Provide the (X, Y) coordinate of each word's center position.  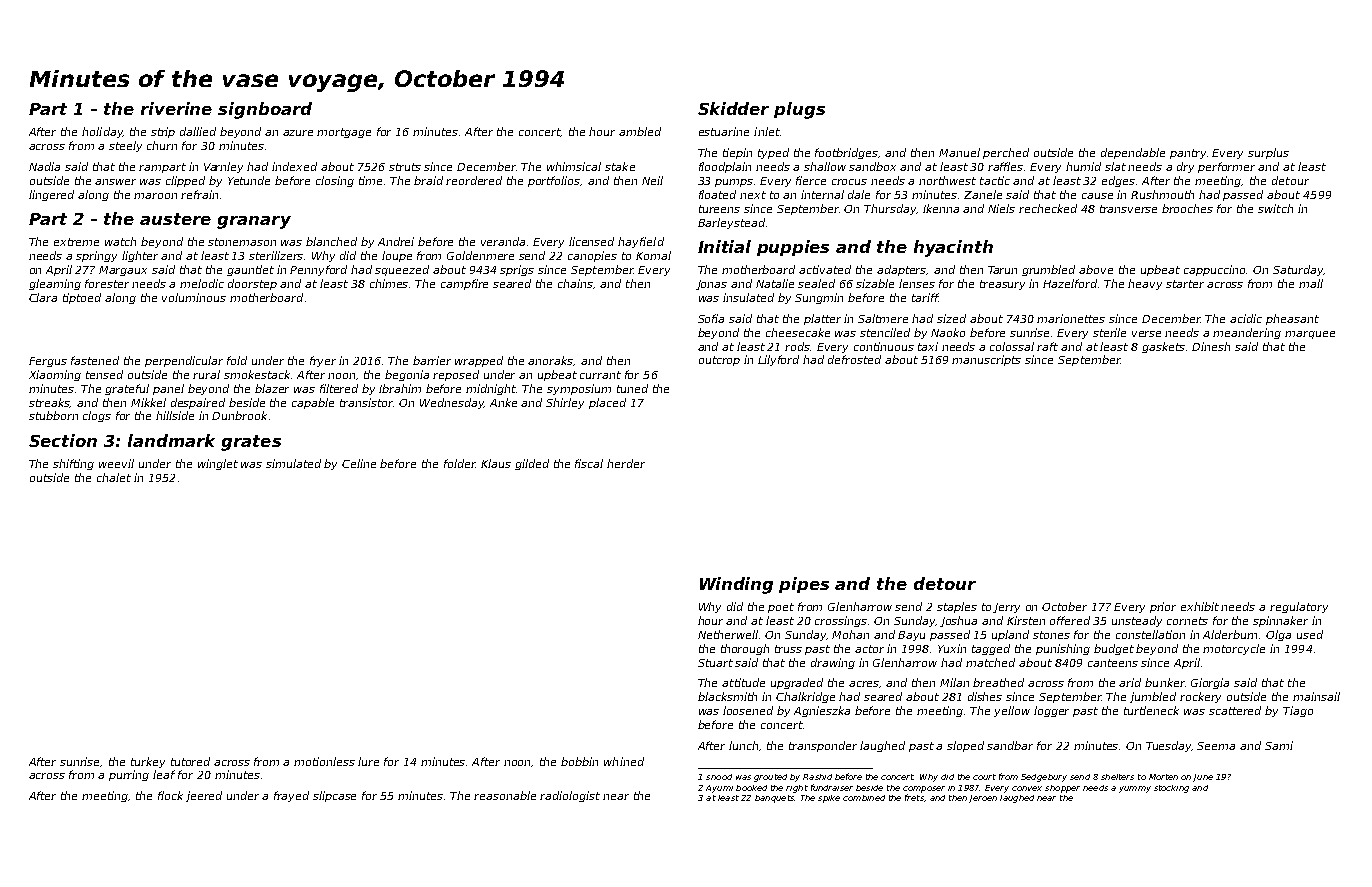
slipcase (334, 796)
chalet (114, 477)
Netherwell (728, 634)
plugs (799, 110)
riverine (176, 108)
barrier (432, 360)
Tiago (1298, 711)
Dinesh (1211, 346)
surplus (1268, 153)
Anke (503, 402)
